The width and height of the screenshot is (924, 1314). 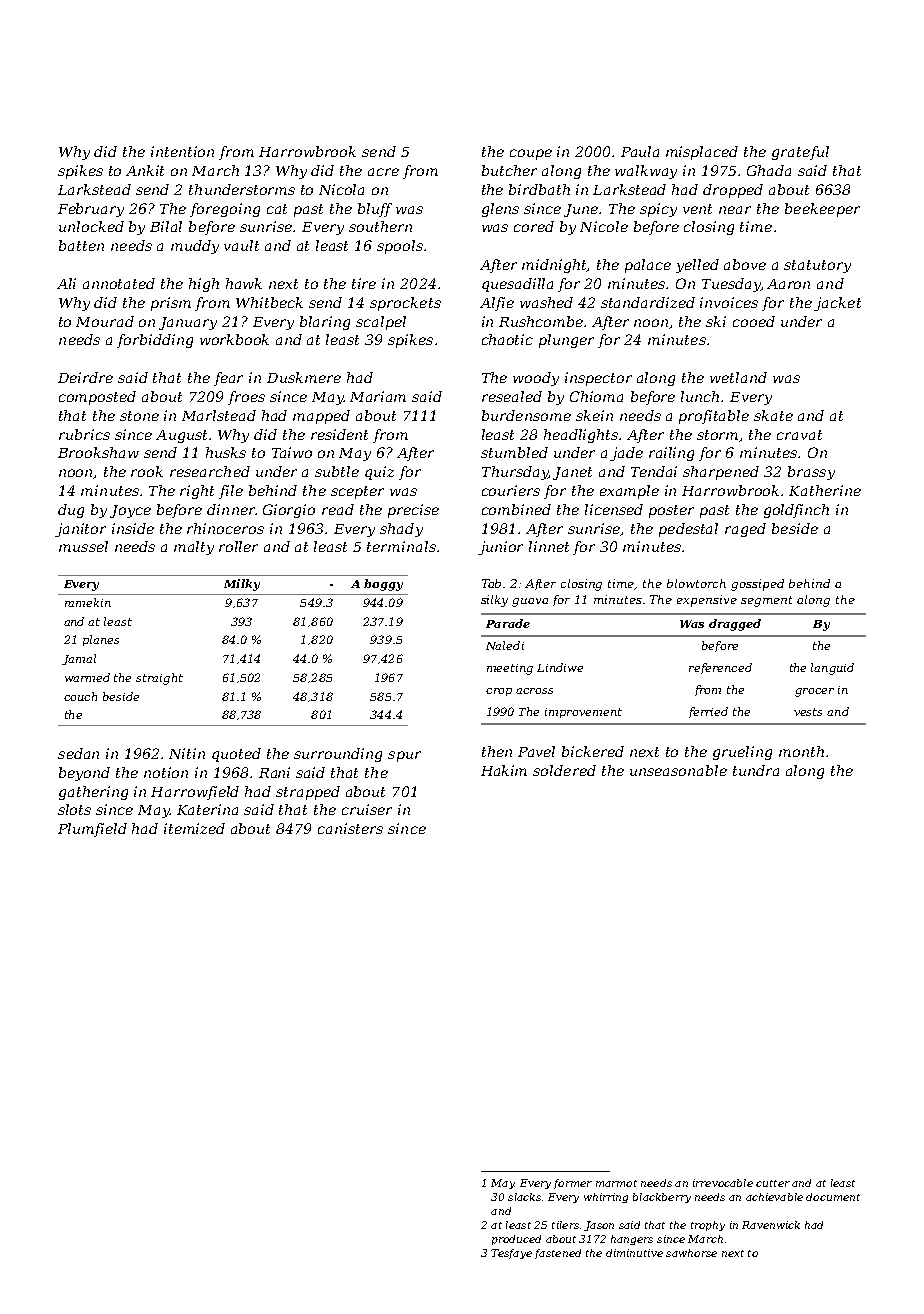 What do you see at coordinates (516, 1240) in the screenshot?
I see `produced` at bounding box center [516, 1240].
